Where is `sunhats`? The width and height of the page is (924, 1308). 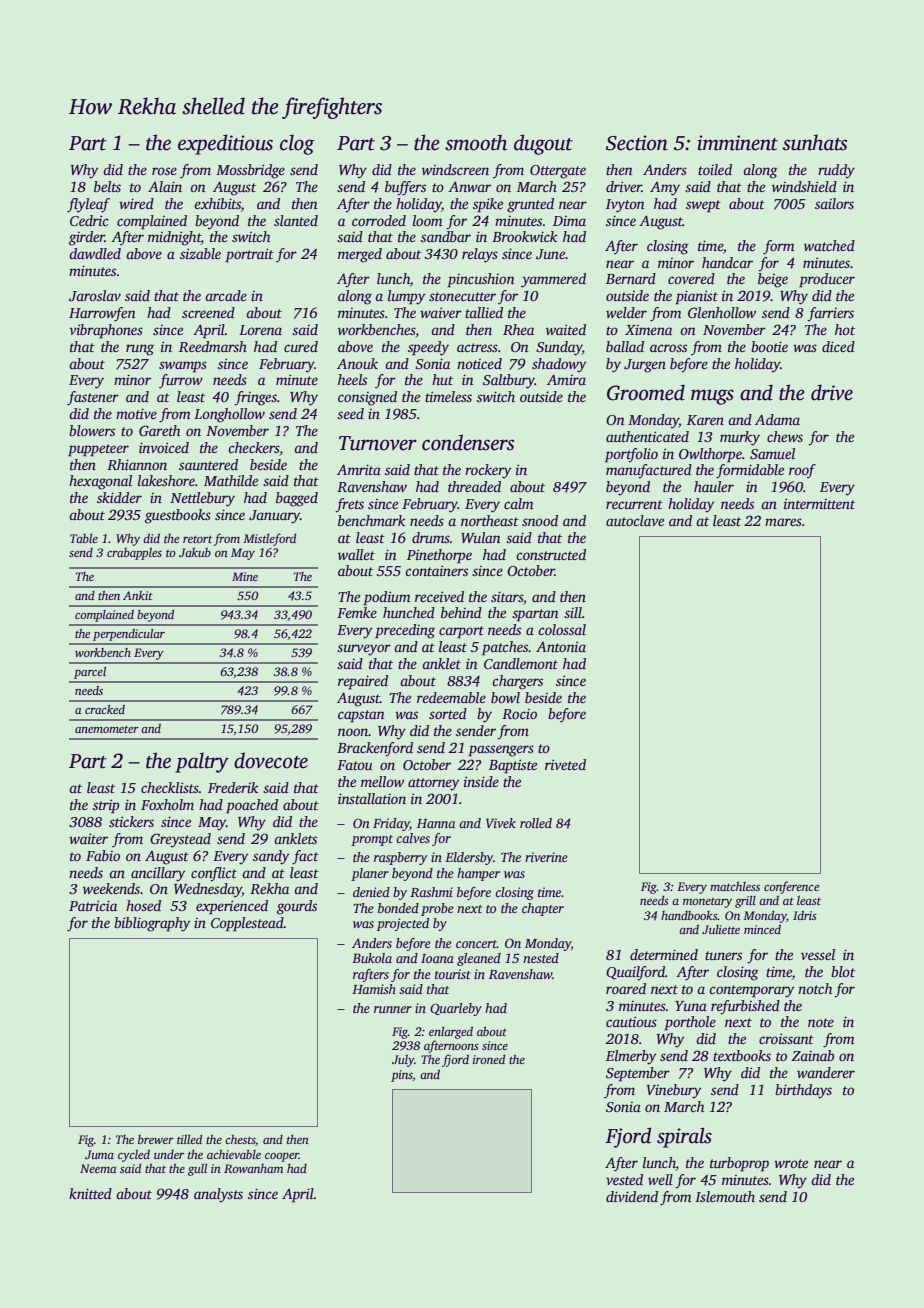 sunhats is located at coordinates (815, 142).
